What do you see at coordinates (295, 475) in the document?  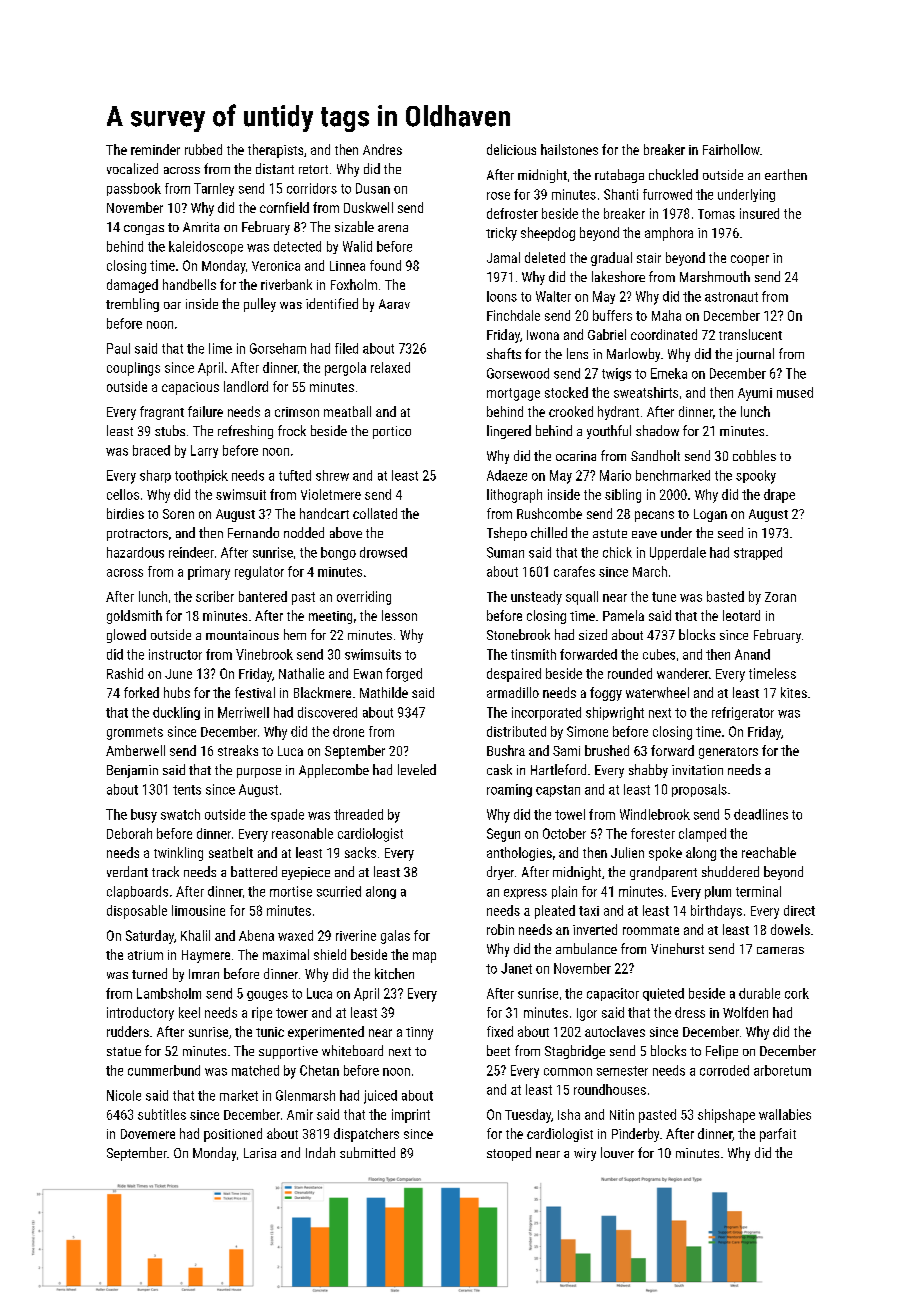 I see `tufted` at bounding box center [295, 475].
